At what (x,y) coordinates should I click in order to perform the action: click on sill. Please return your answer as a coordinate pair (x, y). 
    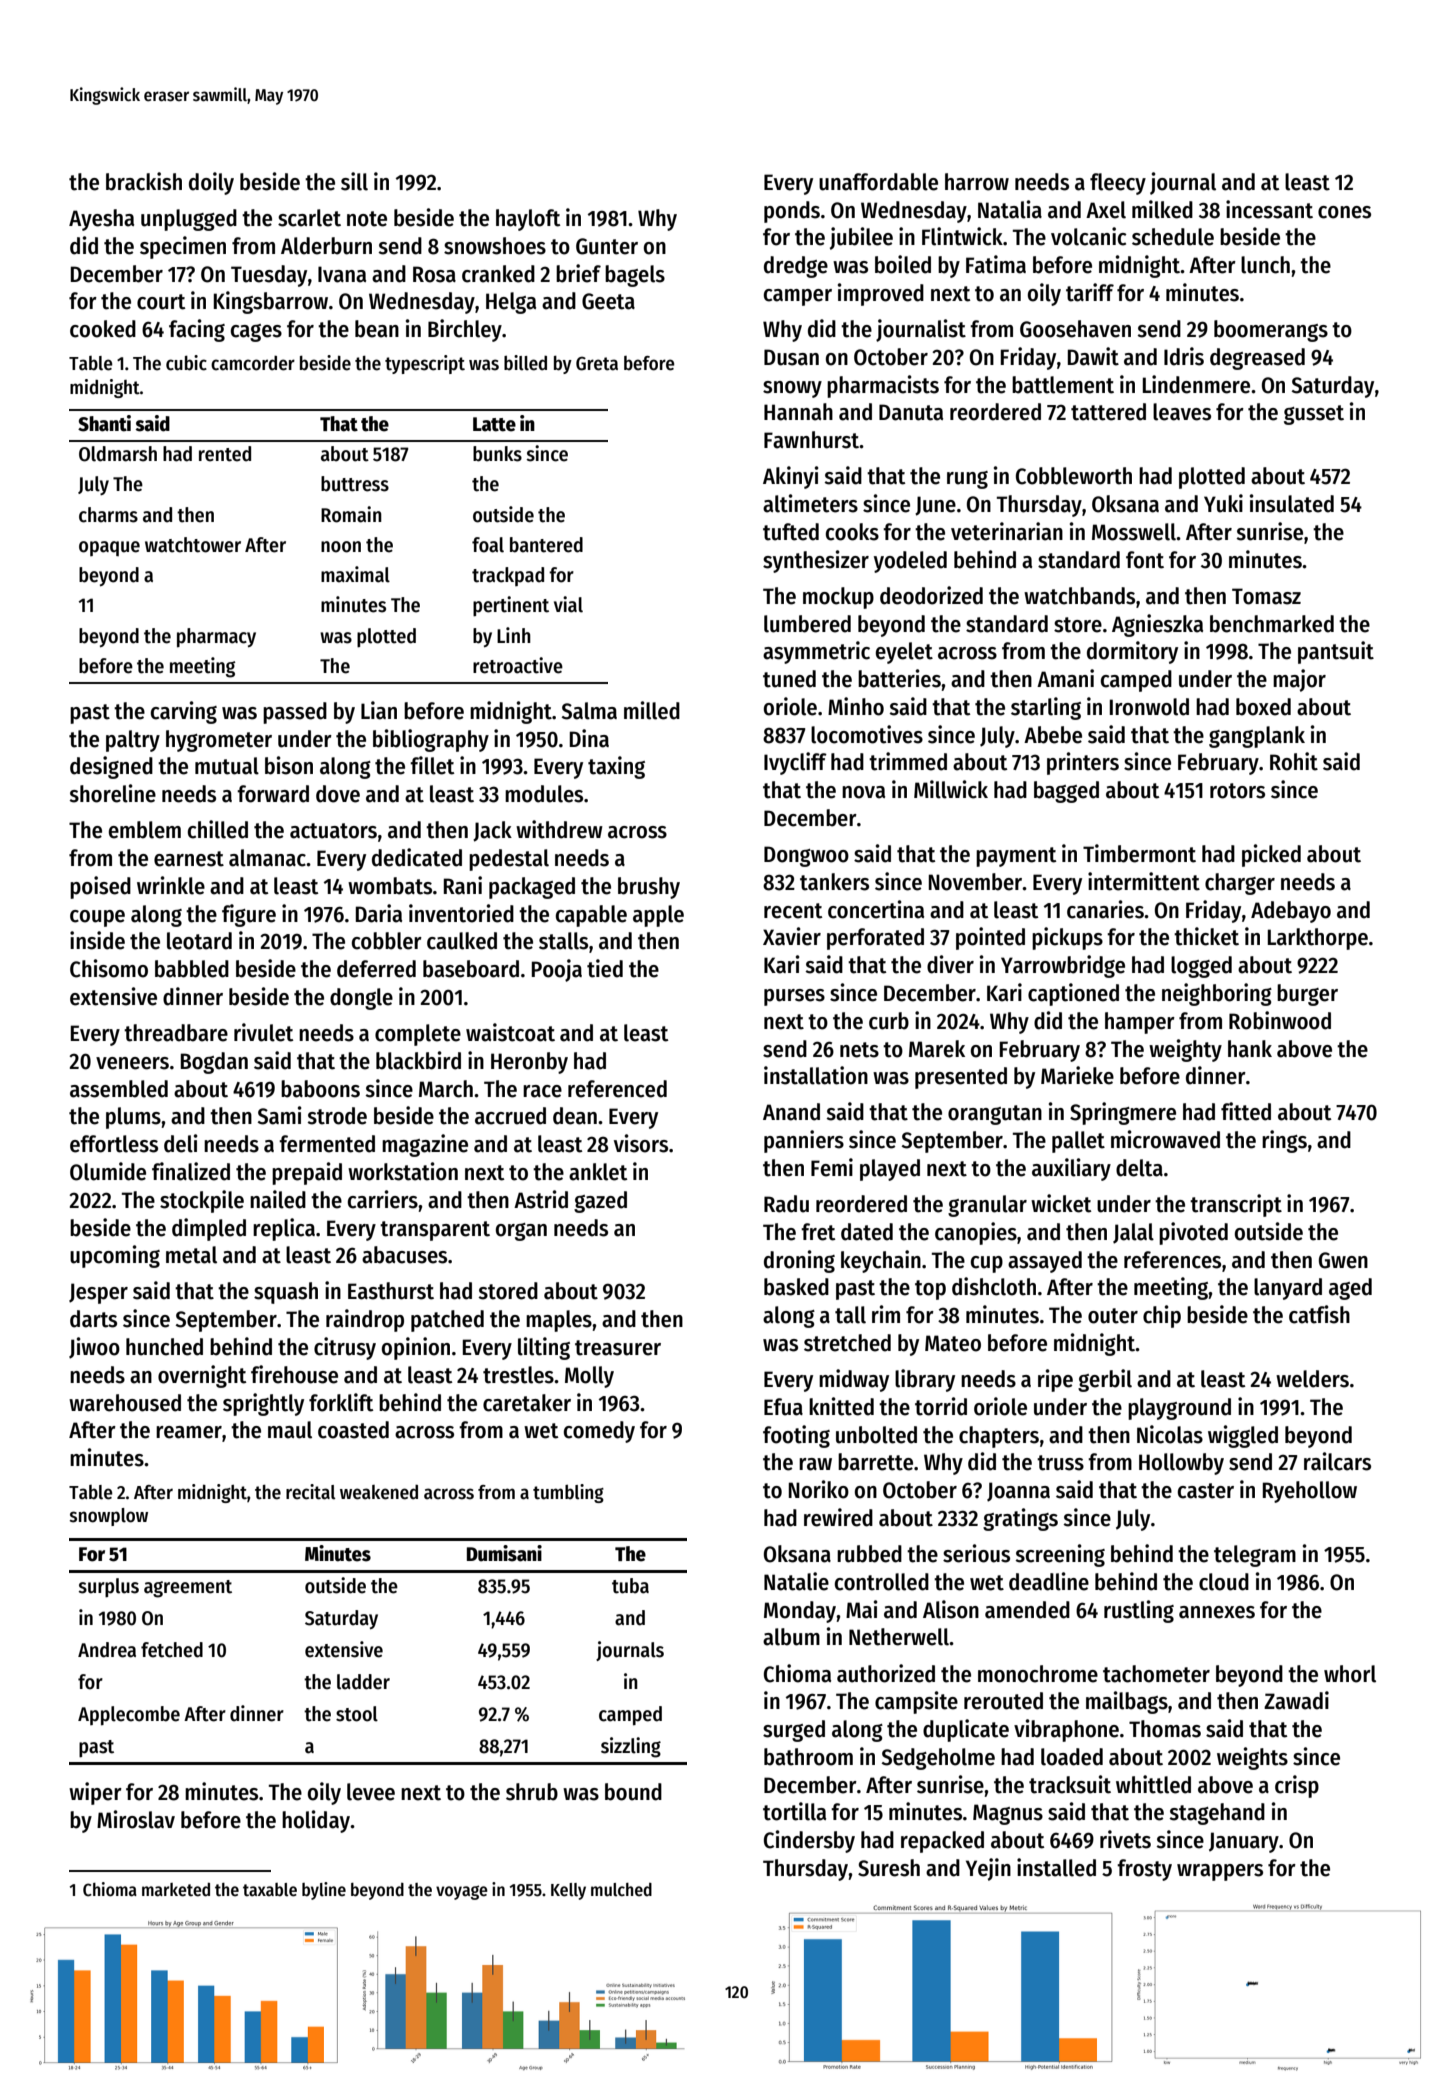
    Looking at the image, I should click on (354, 181).
